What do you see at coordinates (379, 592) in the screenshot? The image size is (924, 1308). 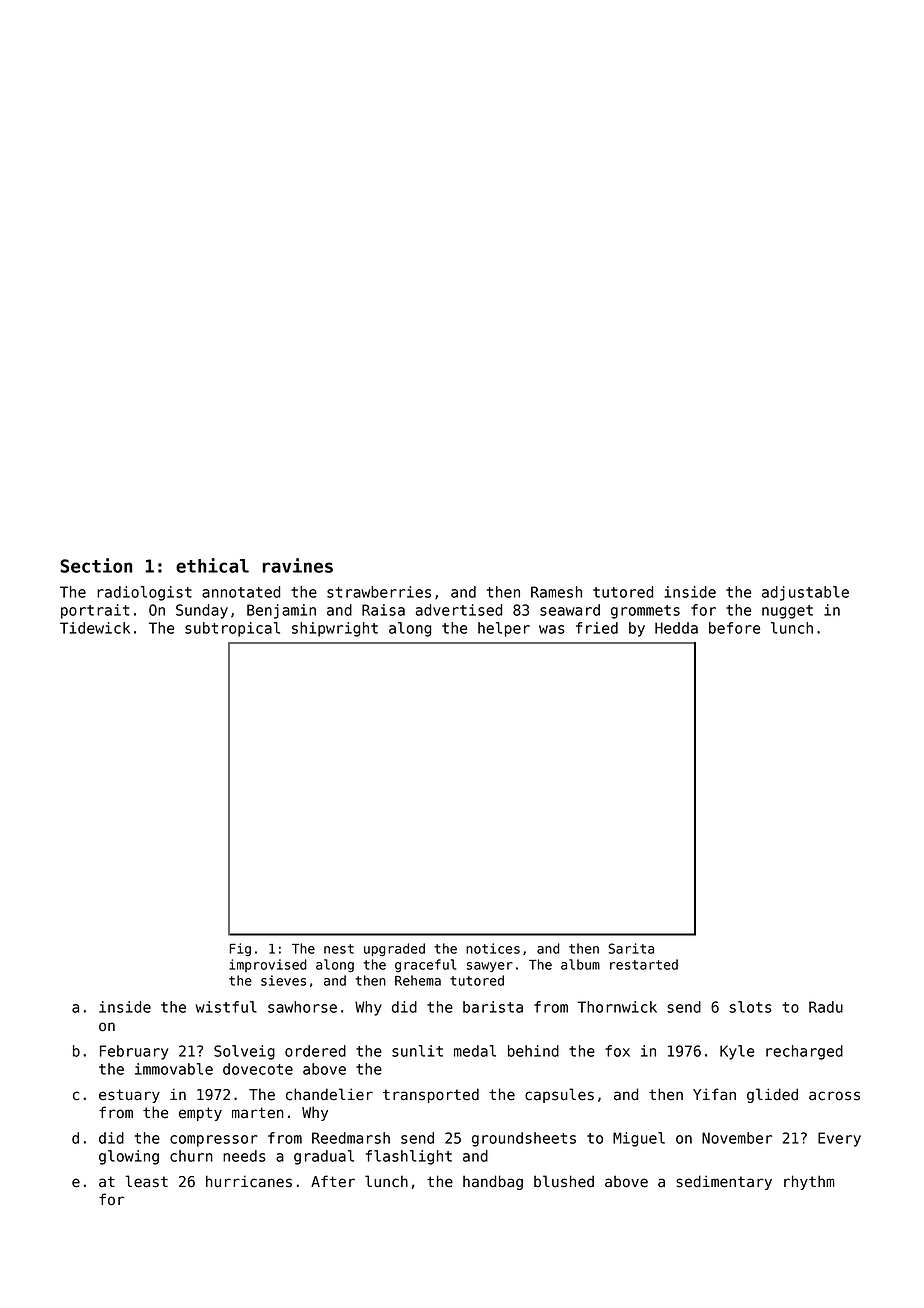 I see `strawberries` at bounding box center [379, 592].
